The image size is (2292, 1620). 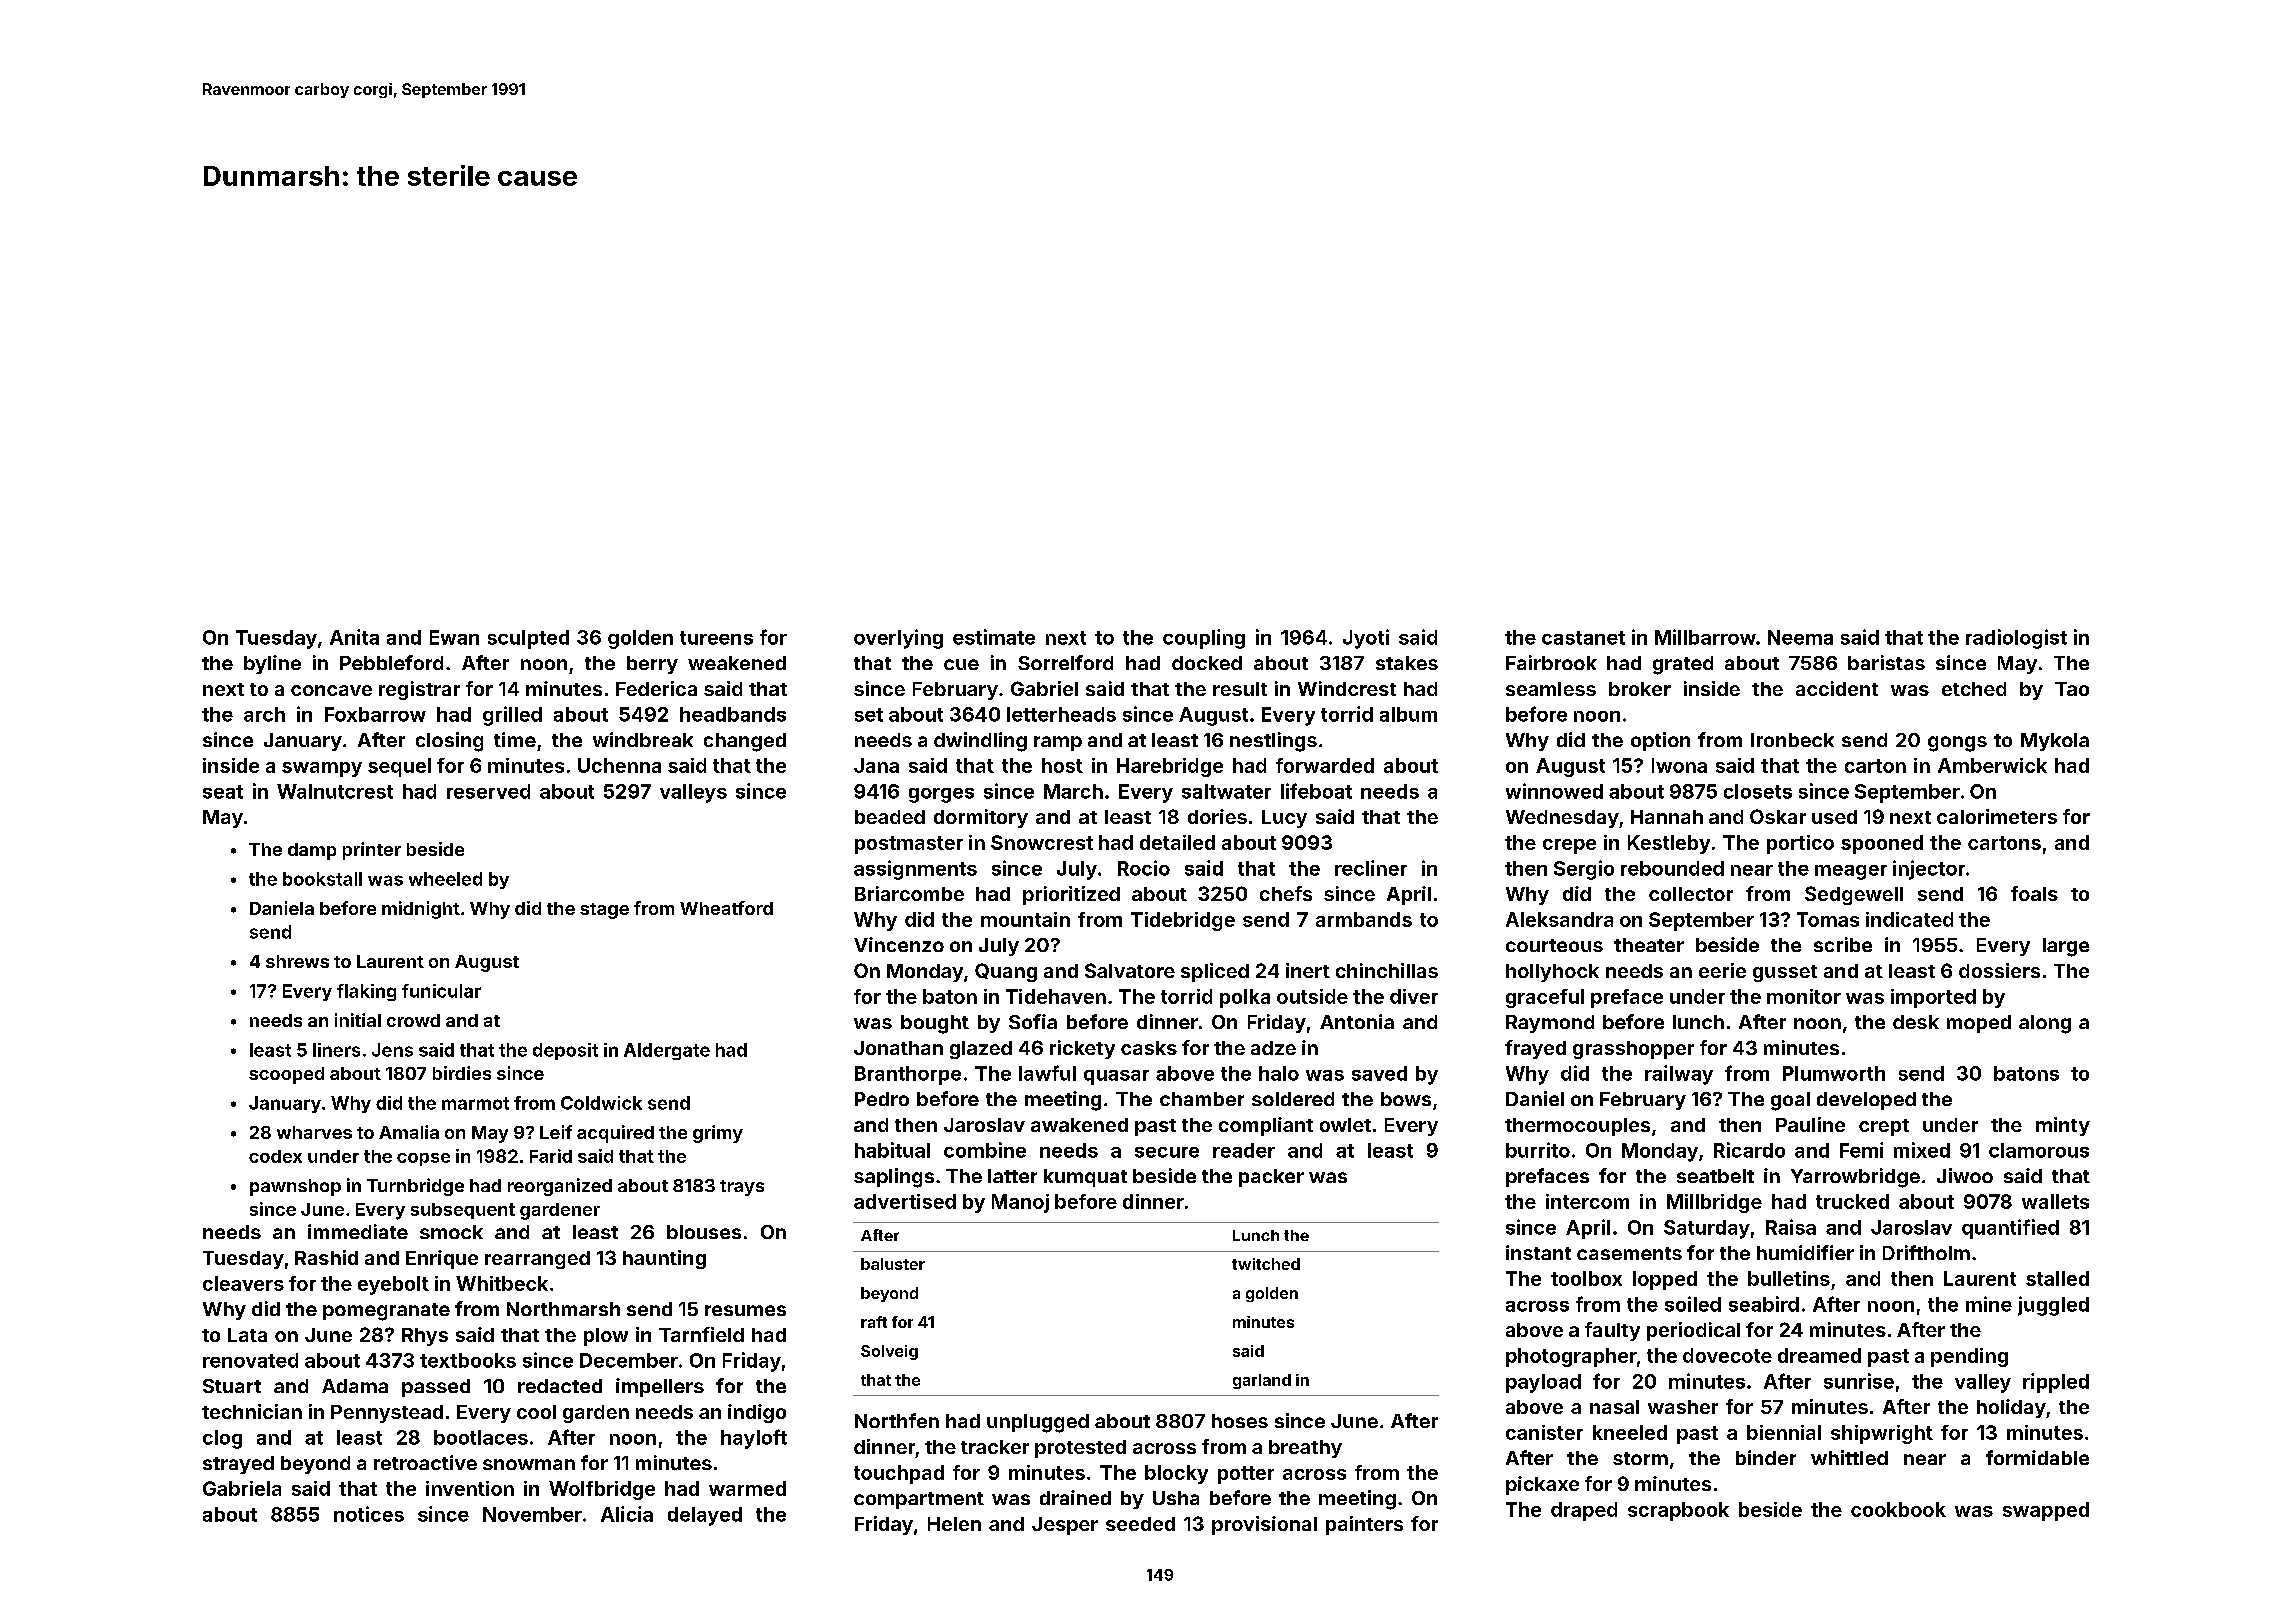 I want to click on castanet, so click(x=1583, y=638).
